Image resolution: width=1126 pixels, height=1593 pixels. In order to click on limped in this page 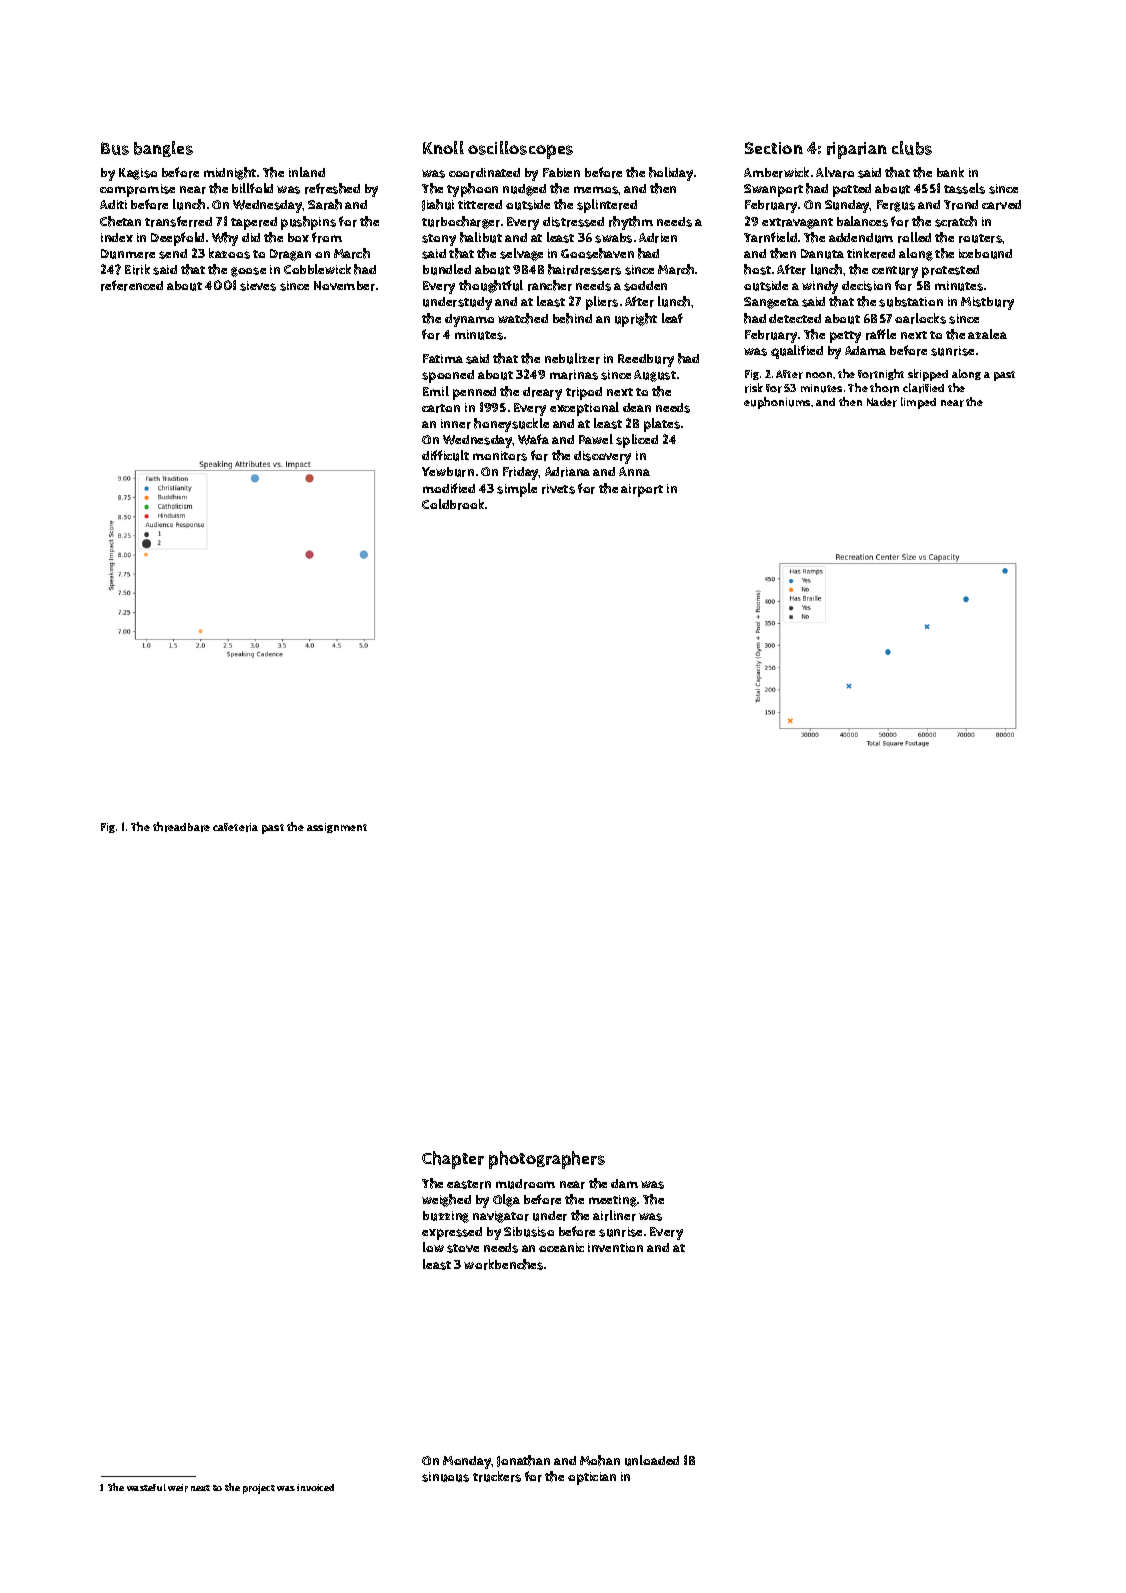, I will do `click(918, 403)`.
